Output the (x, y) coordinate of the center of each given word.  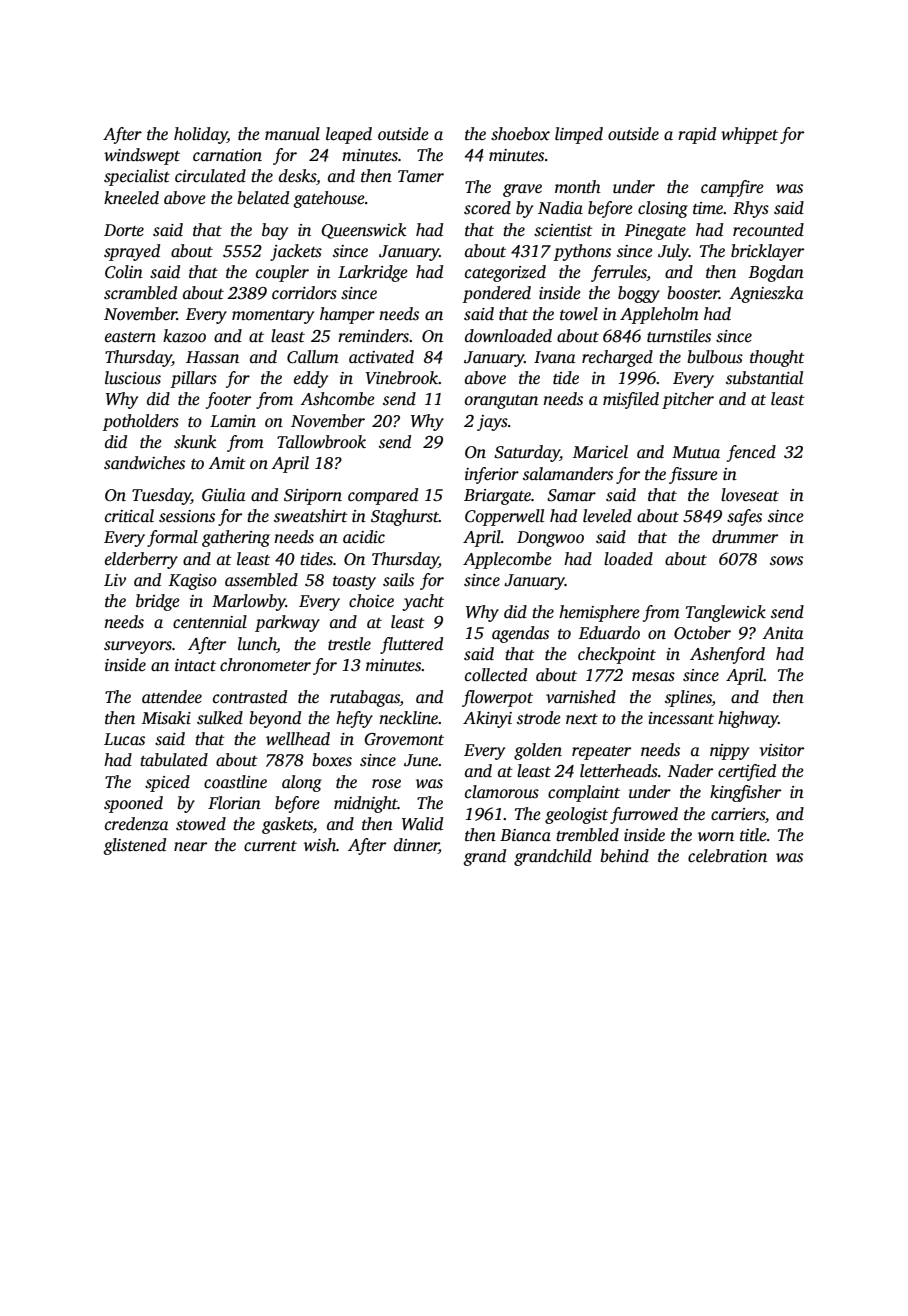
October (702, 633)
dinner (416, 846)
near (190, 846)
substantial (764, 378)
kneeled (131, 198)
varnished (581, 697)
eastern (130, 337)
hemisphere (599, 613)
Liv (115, 580)
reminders (373, 336)
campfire (732, 188)
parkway (287, 623)
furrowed (644, 815)
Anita (783, 633)
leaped (349, 135)
